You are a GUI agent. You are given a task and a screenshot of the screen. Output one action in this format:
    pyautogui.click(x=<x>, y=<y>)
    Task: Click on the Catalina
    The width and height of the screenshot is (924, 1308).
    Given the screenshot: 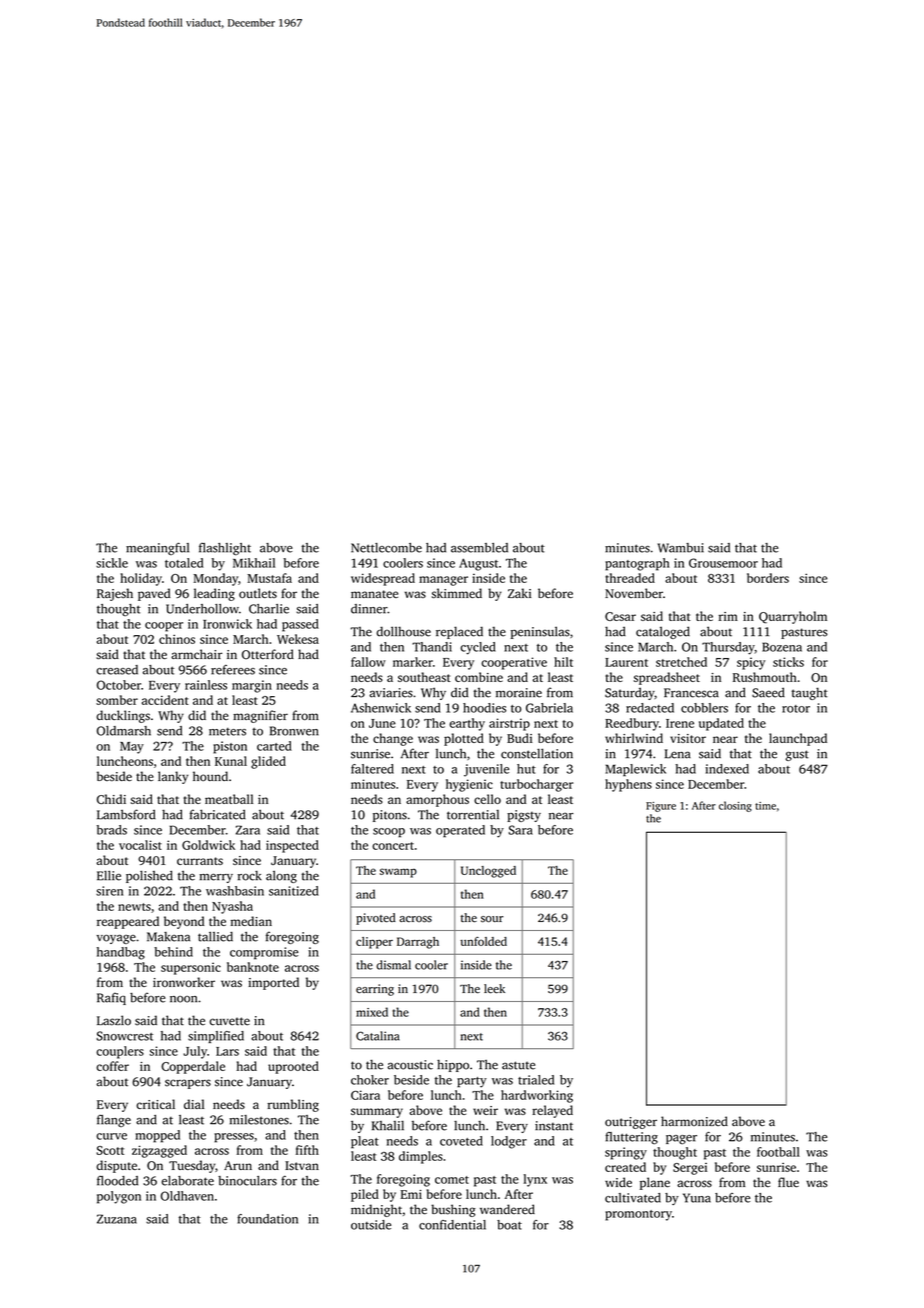 What is the action you would take?
    pyautogui.click(x=378, y=1036)
